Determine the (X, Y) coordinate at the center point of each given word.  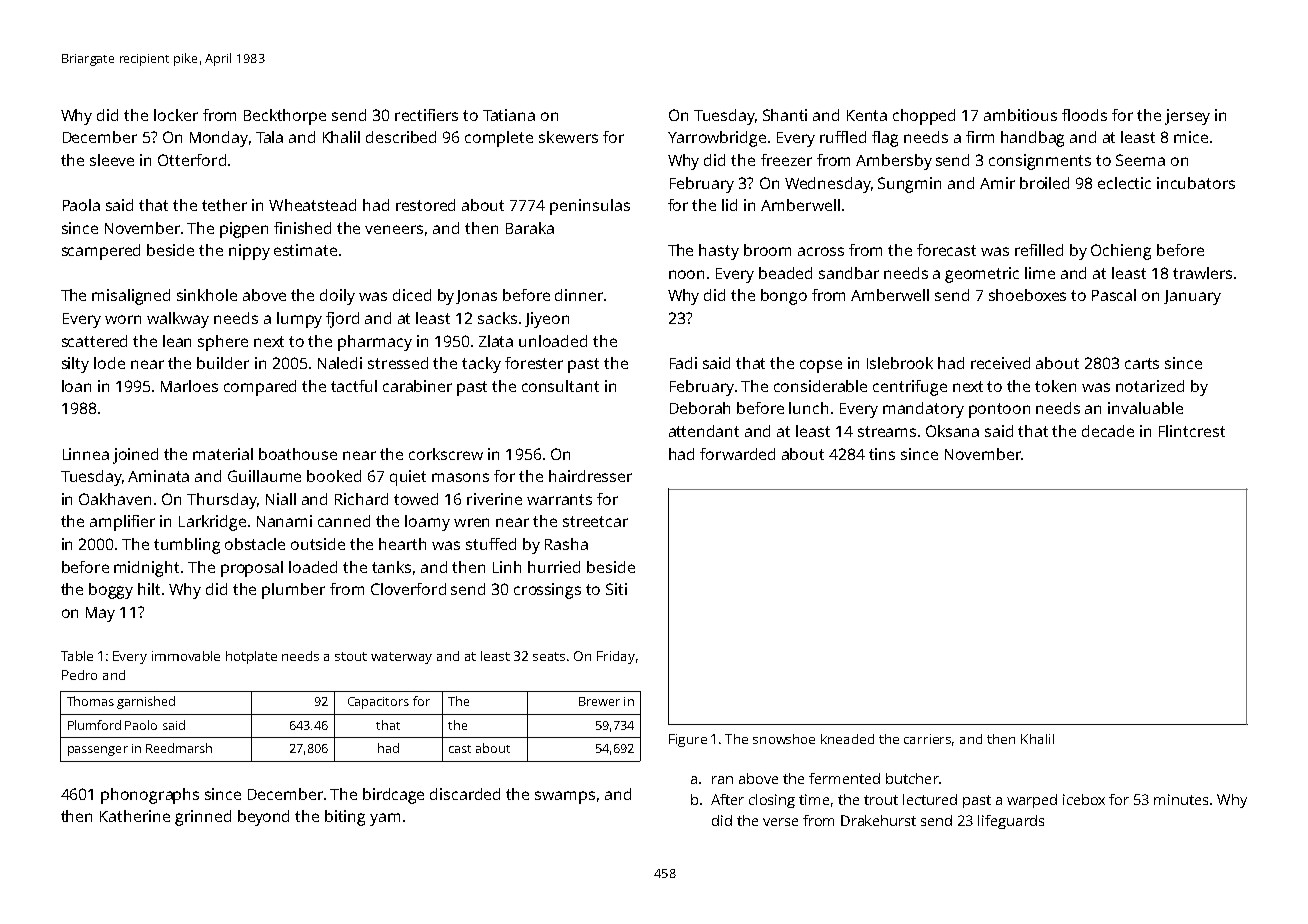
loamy (427, 523)
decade (1108, 431)
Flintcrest (1192, 431)
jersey (1187, 117)
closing (772, 801)
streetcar (595, 521)
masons (460, 477)
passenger (98, 751)
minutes (1181, 799)
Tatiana (509, 115)
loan (76, 386)
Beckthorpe (285, 117)
